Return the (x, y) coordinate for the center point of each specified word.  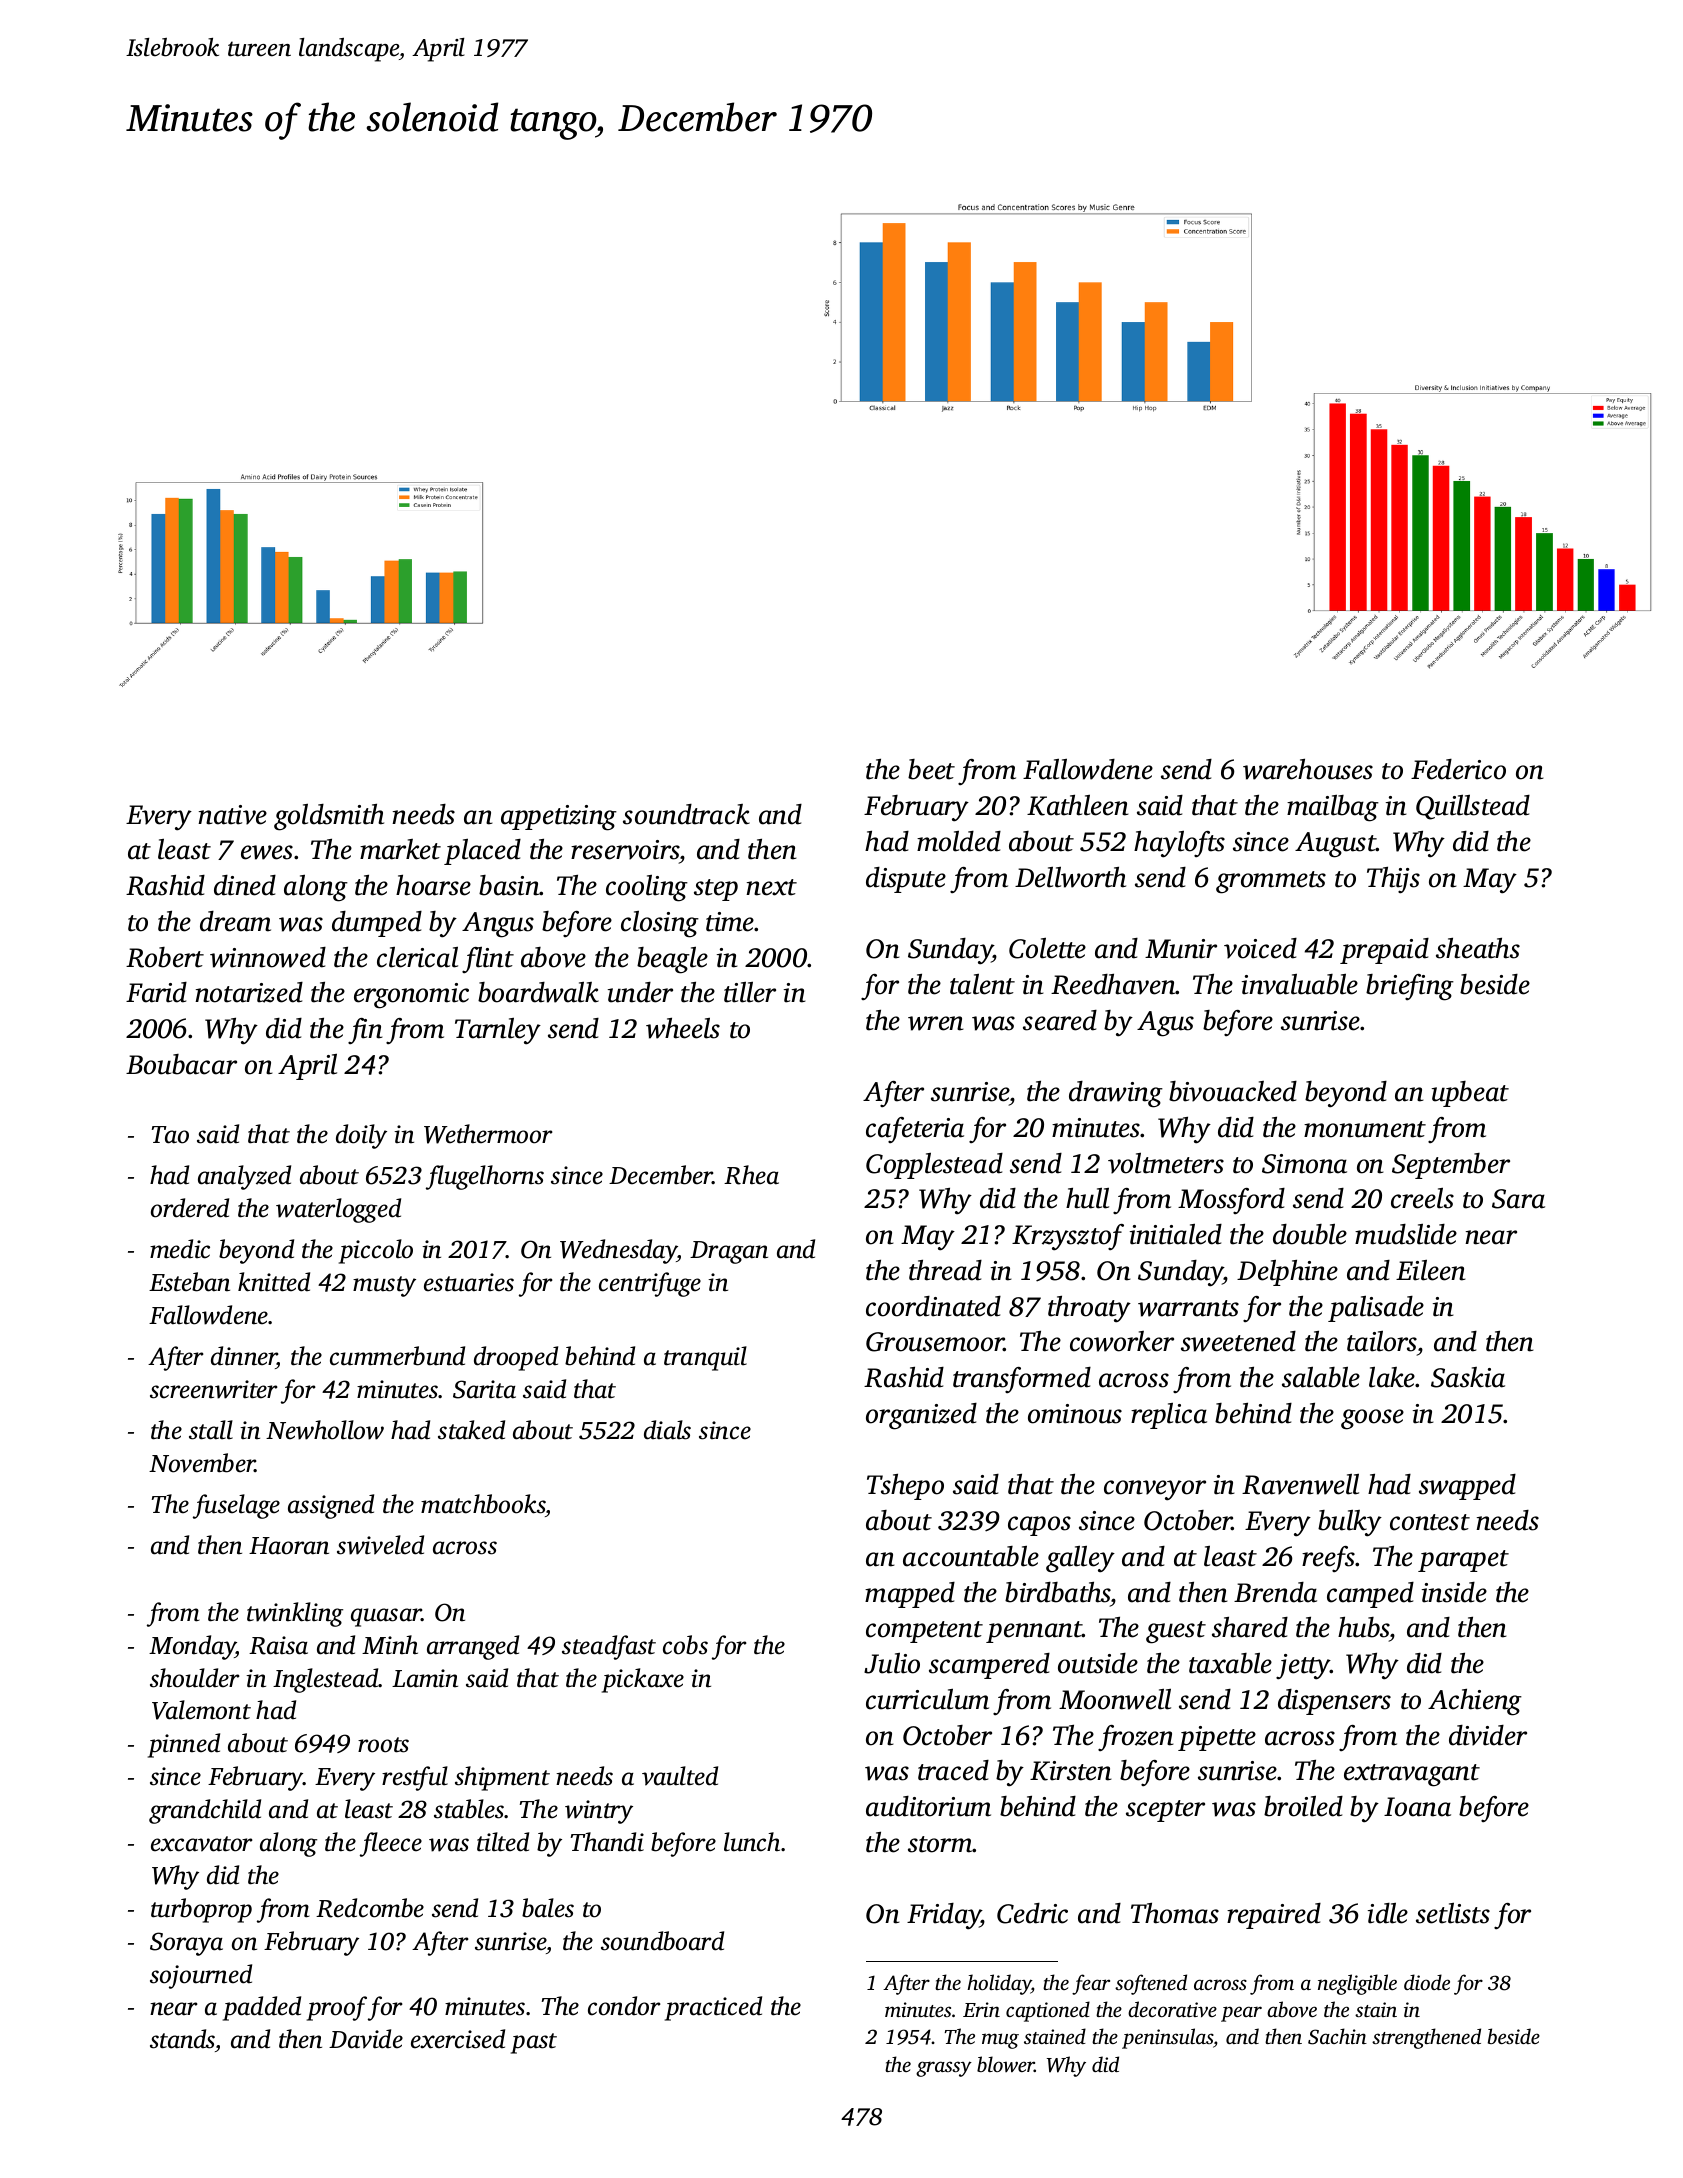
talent (982, 984)
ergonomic (411, 996)
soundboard (662, 1941)
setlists (1453, 1913)
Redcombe (370, 1908)
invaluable (1300, 984)
